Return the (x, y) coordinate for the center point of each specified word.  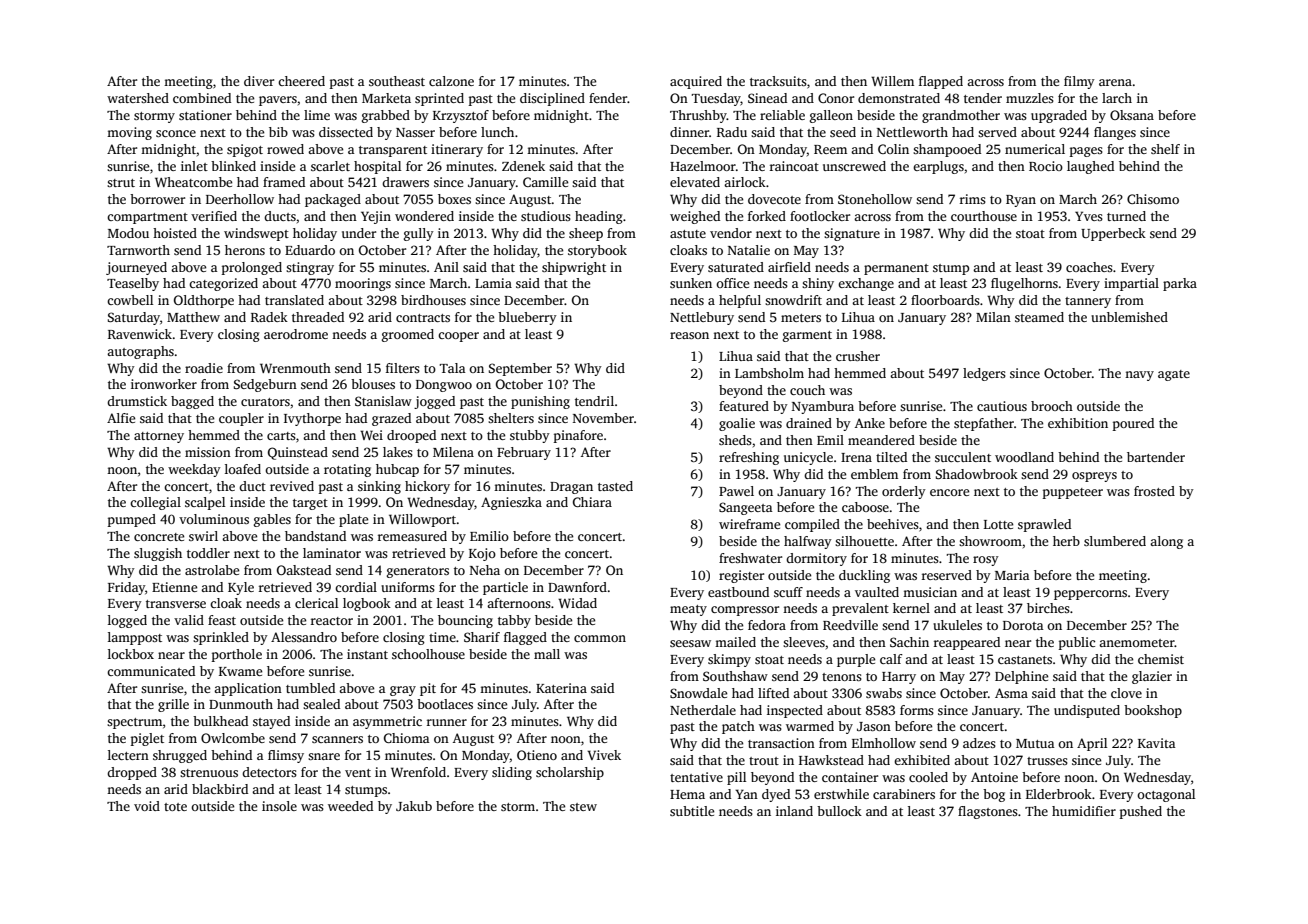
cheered (301, 81)
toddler (208, 553)
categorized (223, 284)
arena (1115, 82)
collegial (155, 503)
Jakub (414, 806)
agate (1174, 375)
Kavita (1157, 743)
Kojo (482, 554)
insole (279, 806)
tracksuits (778, 81)
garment (807, 336)
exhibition (1078, 423)
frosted (1154, 491)
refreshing (749, 458)
